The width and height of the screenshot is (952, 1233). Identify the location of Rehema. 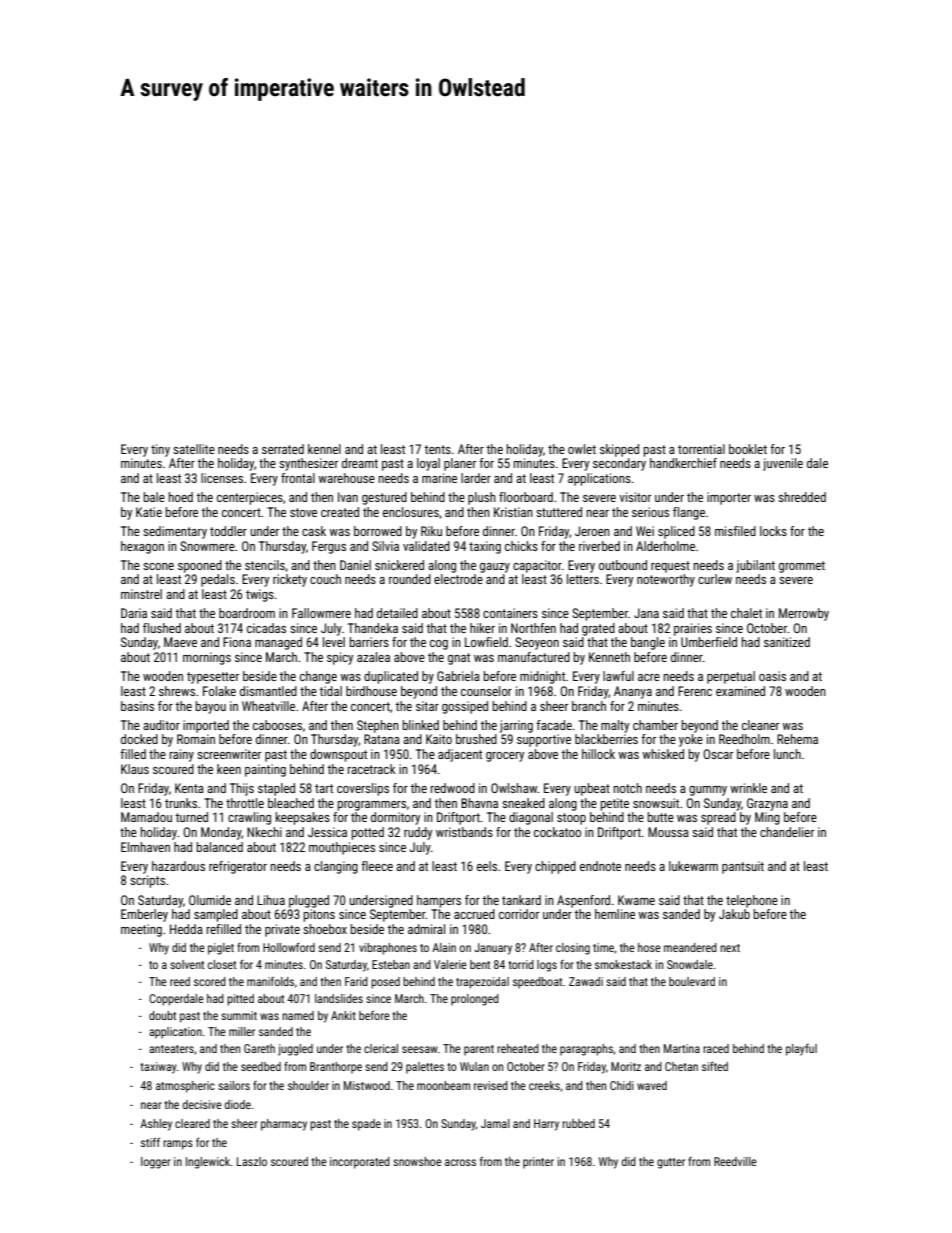
(797, 739).
